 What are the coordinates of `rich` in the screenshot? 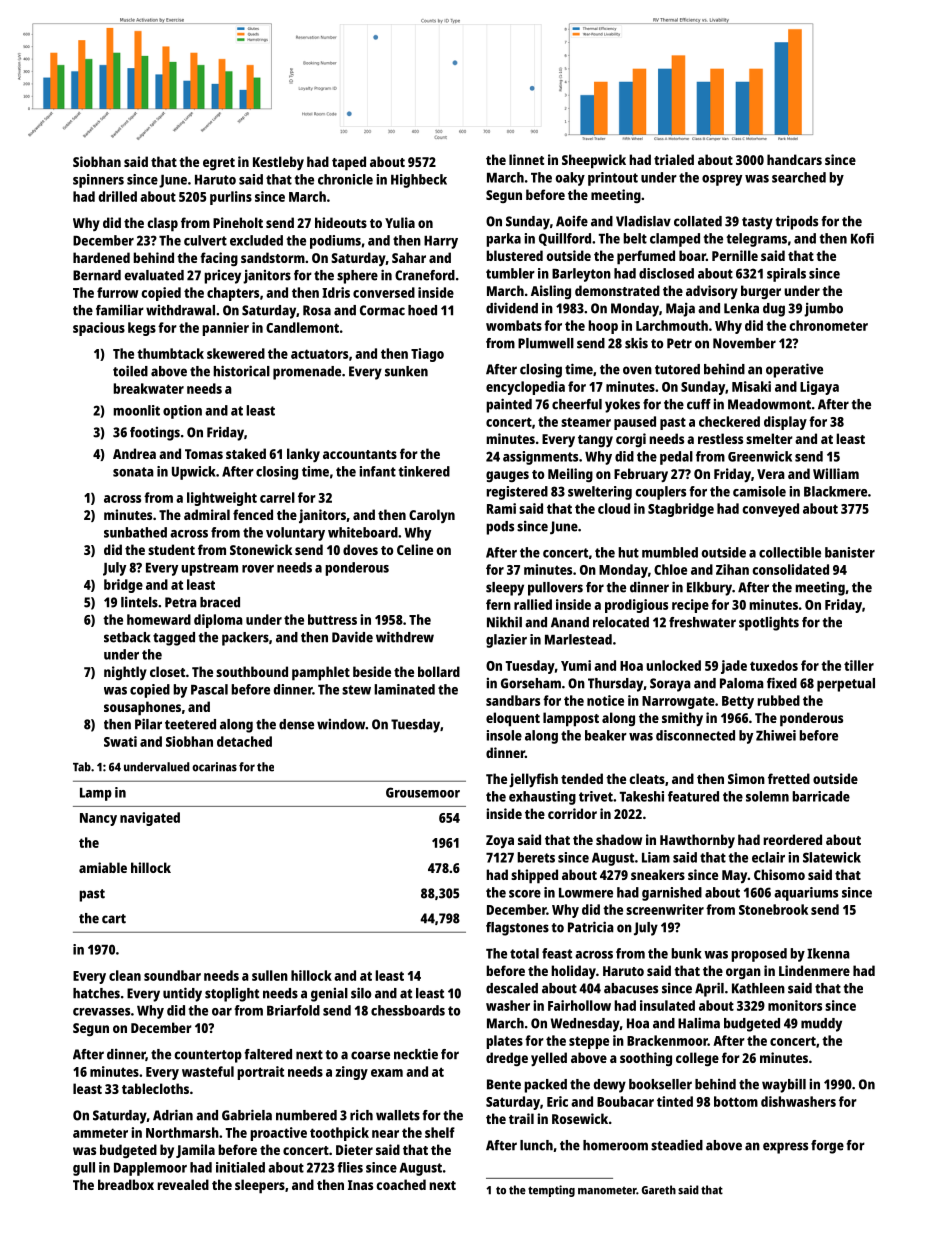 It's located at (361, 1115).
